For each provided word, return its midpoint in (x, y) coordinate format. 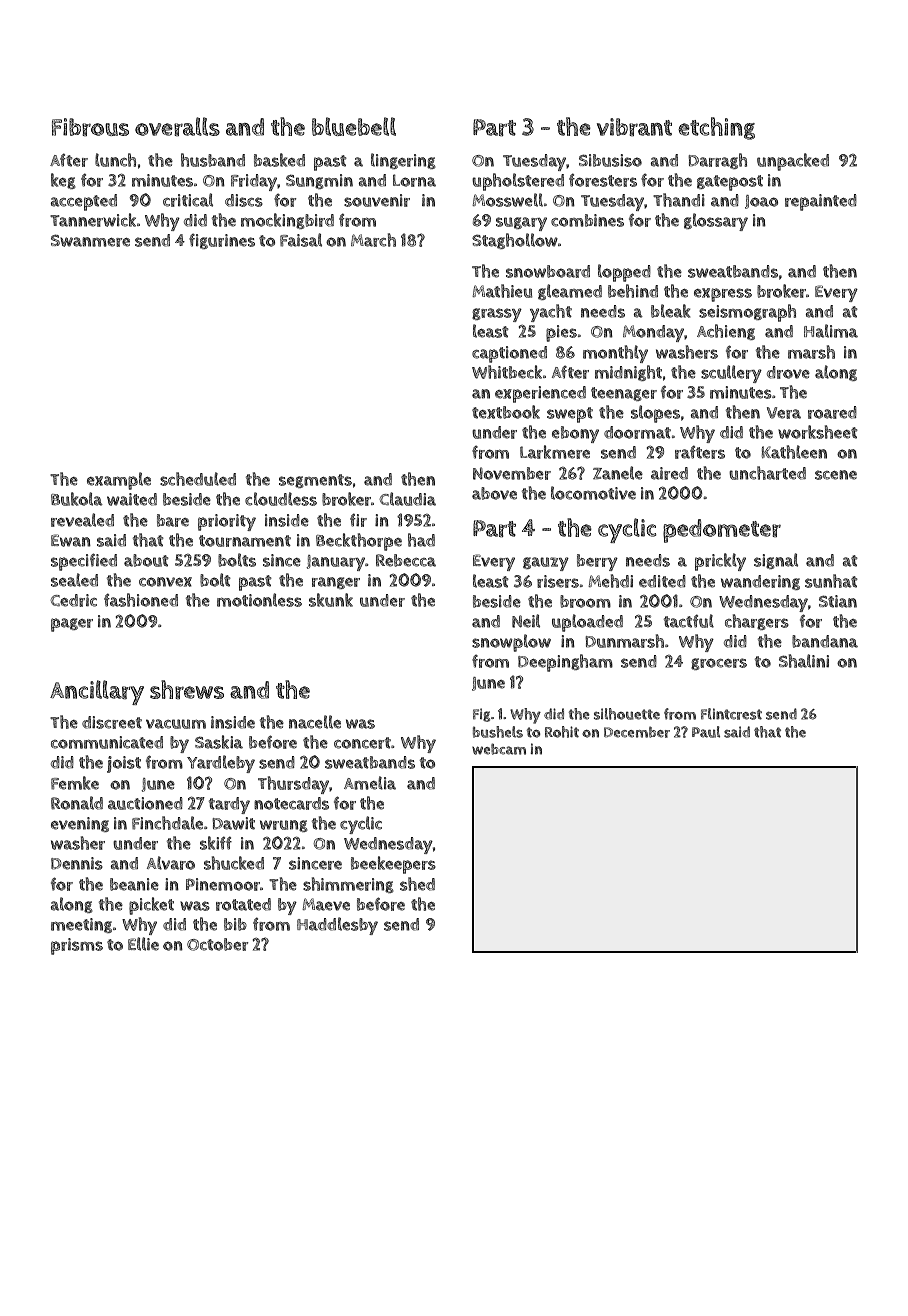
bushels (498, 732)
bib (235, 924)
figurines (222, 241)
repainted (821, 202)
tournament (245, 541)
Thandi (679, 200)
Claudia (408, 499)
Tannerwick (93, 220)
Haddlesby (337, 926)
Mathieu (502, 291)
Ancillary (97, 692)
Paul (706, 732)
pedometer (722, 531)
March (373, 240)
